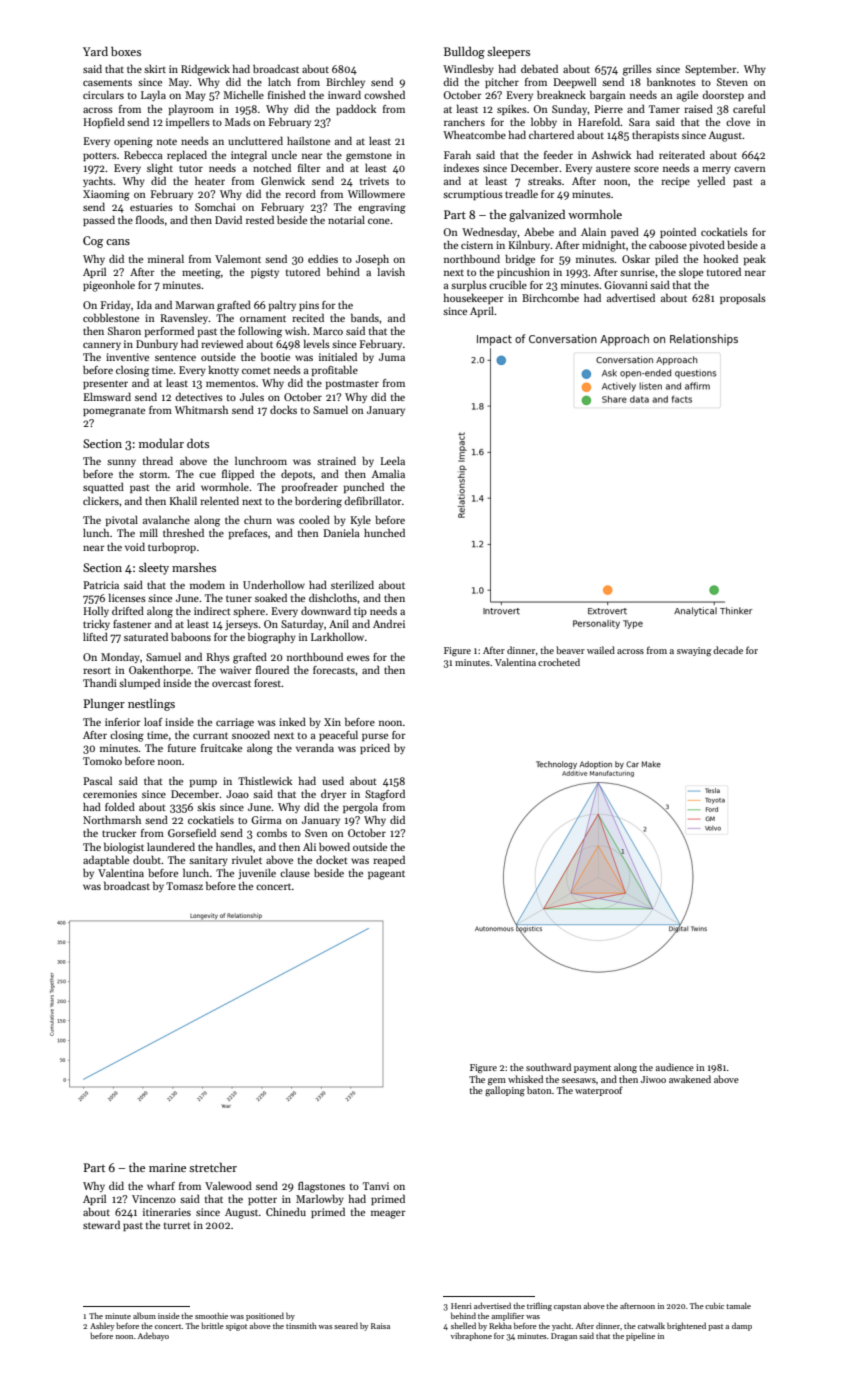  Describe the element at coordinates (239, 598) in the image. I see `tuner` at that location.
